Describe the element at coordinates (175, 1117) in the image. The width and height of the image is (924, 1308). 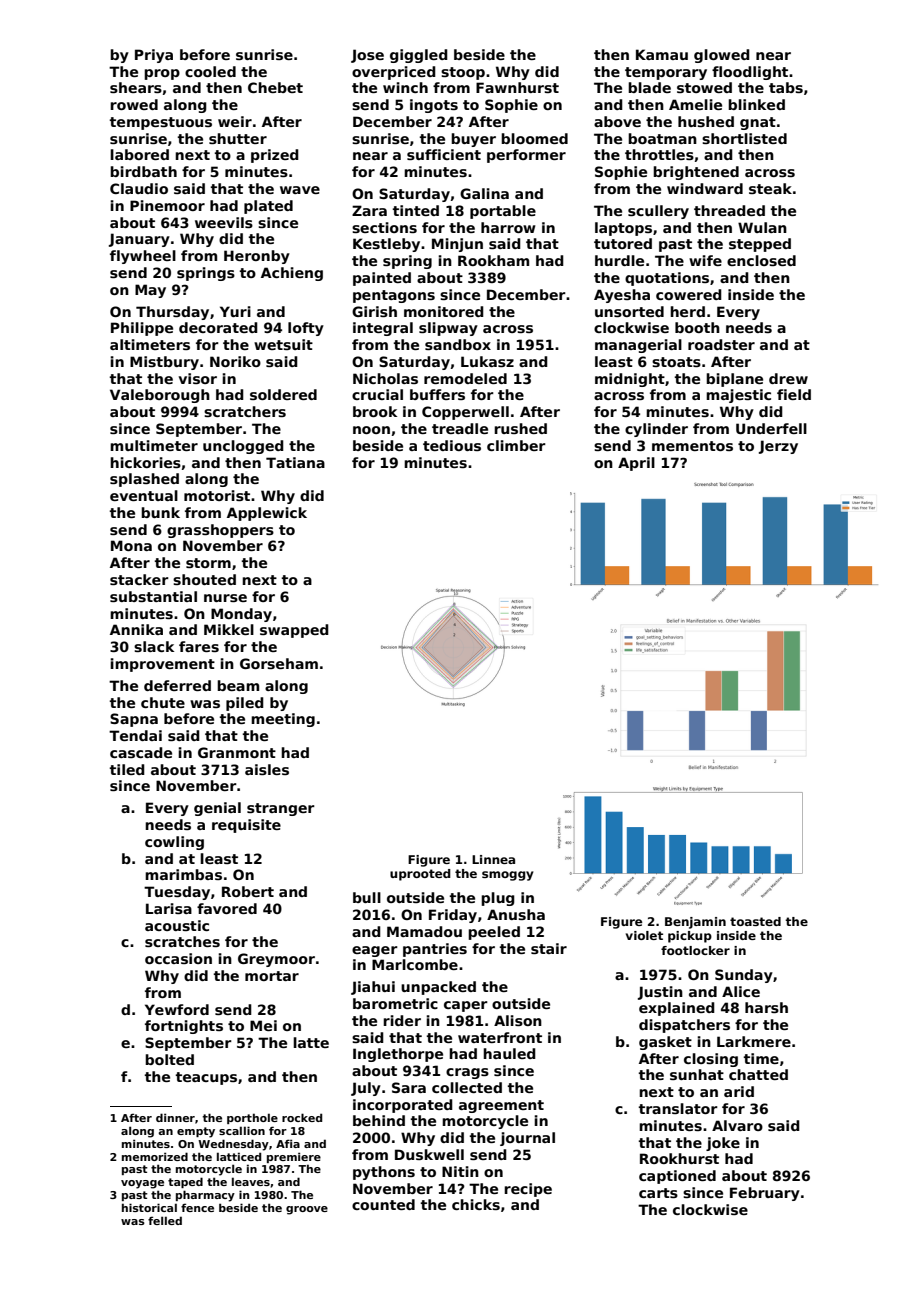
I see `dinner` at that location.
